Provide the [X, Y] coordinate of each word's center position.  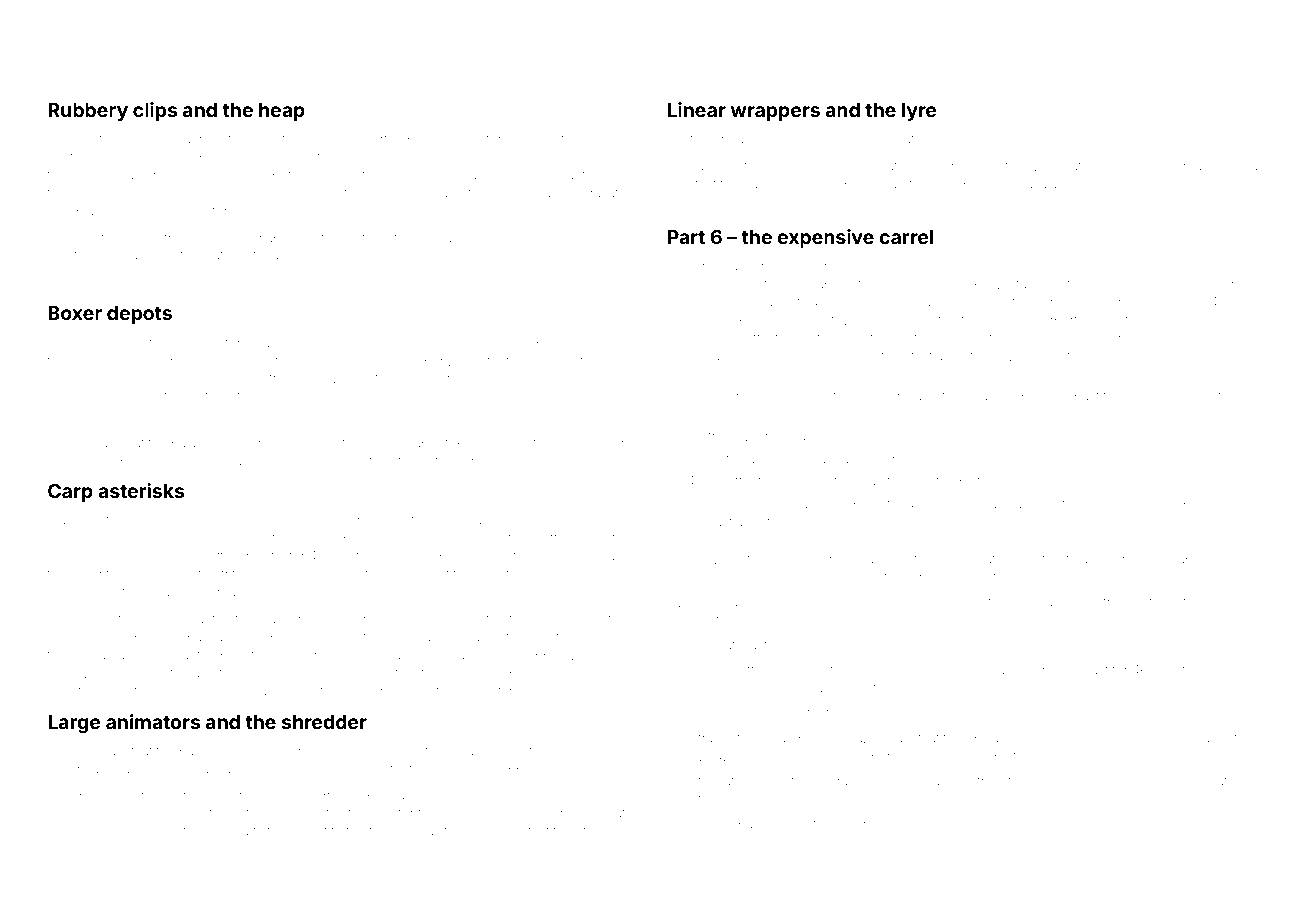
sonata [983, 559]
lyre [919, 112]
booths [272, 361]
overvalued [800, 504]
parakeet [205, 753]
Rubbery [88, 112]
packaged [1169, 739]
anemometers [509, 751]
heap [282, 112]
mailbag [1203, 322]
